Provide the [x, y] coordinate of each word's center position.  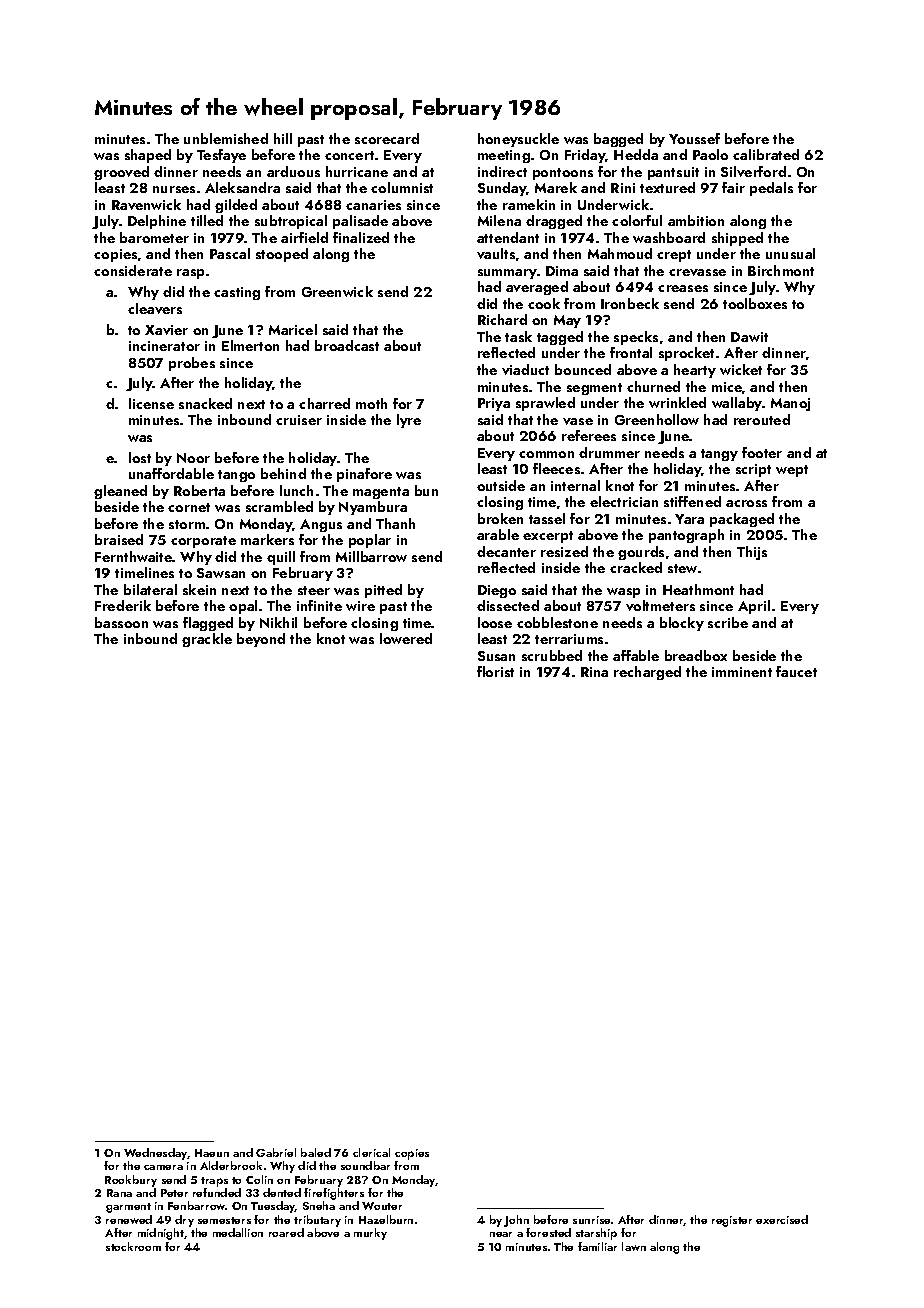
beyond [261, 640]
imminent [742, 672]
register [732, 1221]
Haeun [212, 1153]
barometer [154, 237]
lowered [406, 638]
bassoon [121, 622]
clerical [371, 1152]
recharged [647, 673]
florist [495, 671]
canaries [373, 205]
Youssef [694, 138]
